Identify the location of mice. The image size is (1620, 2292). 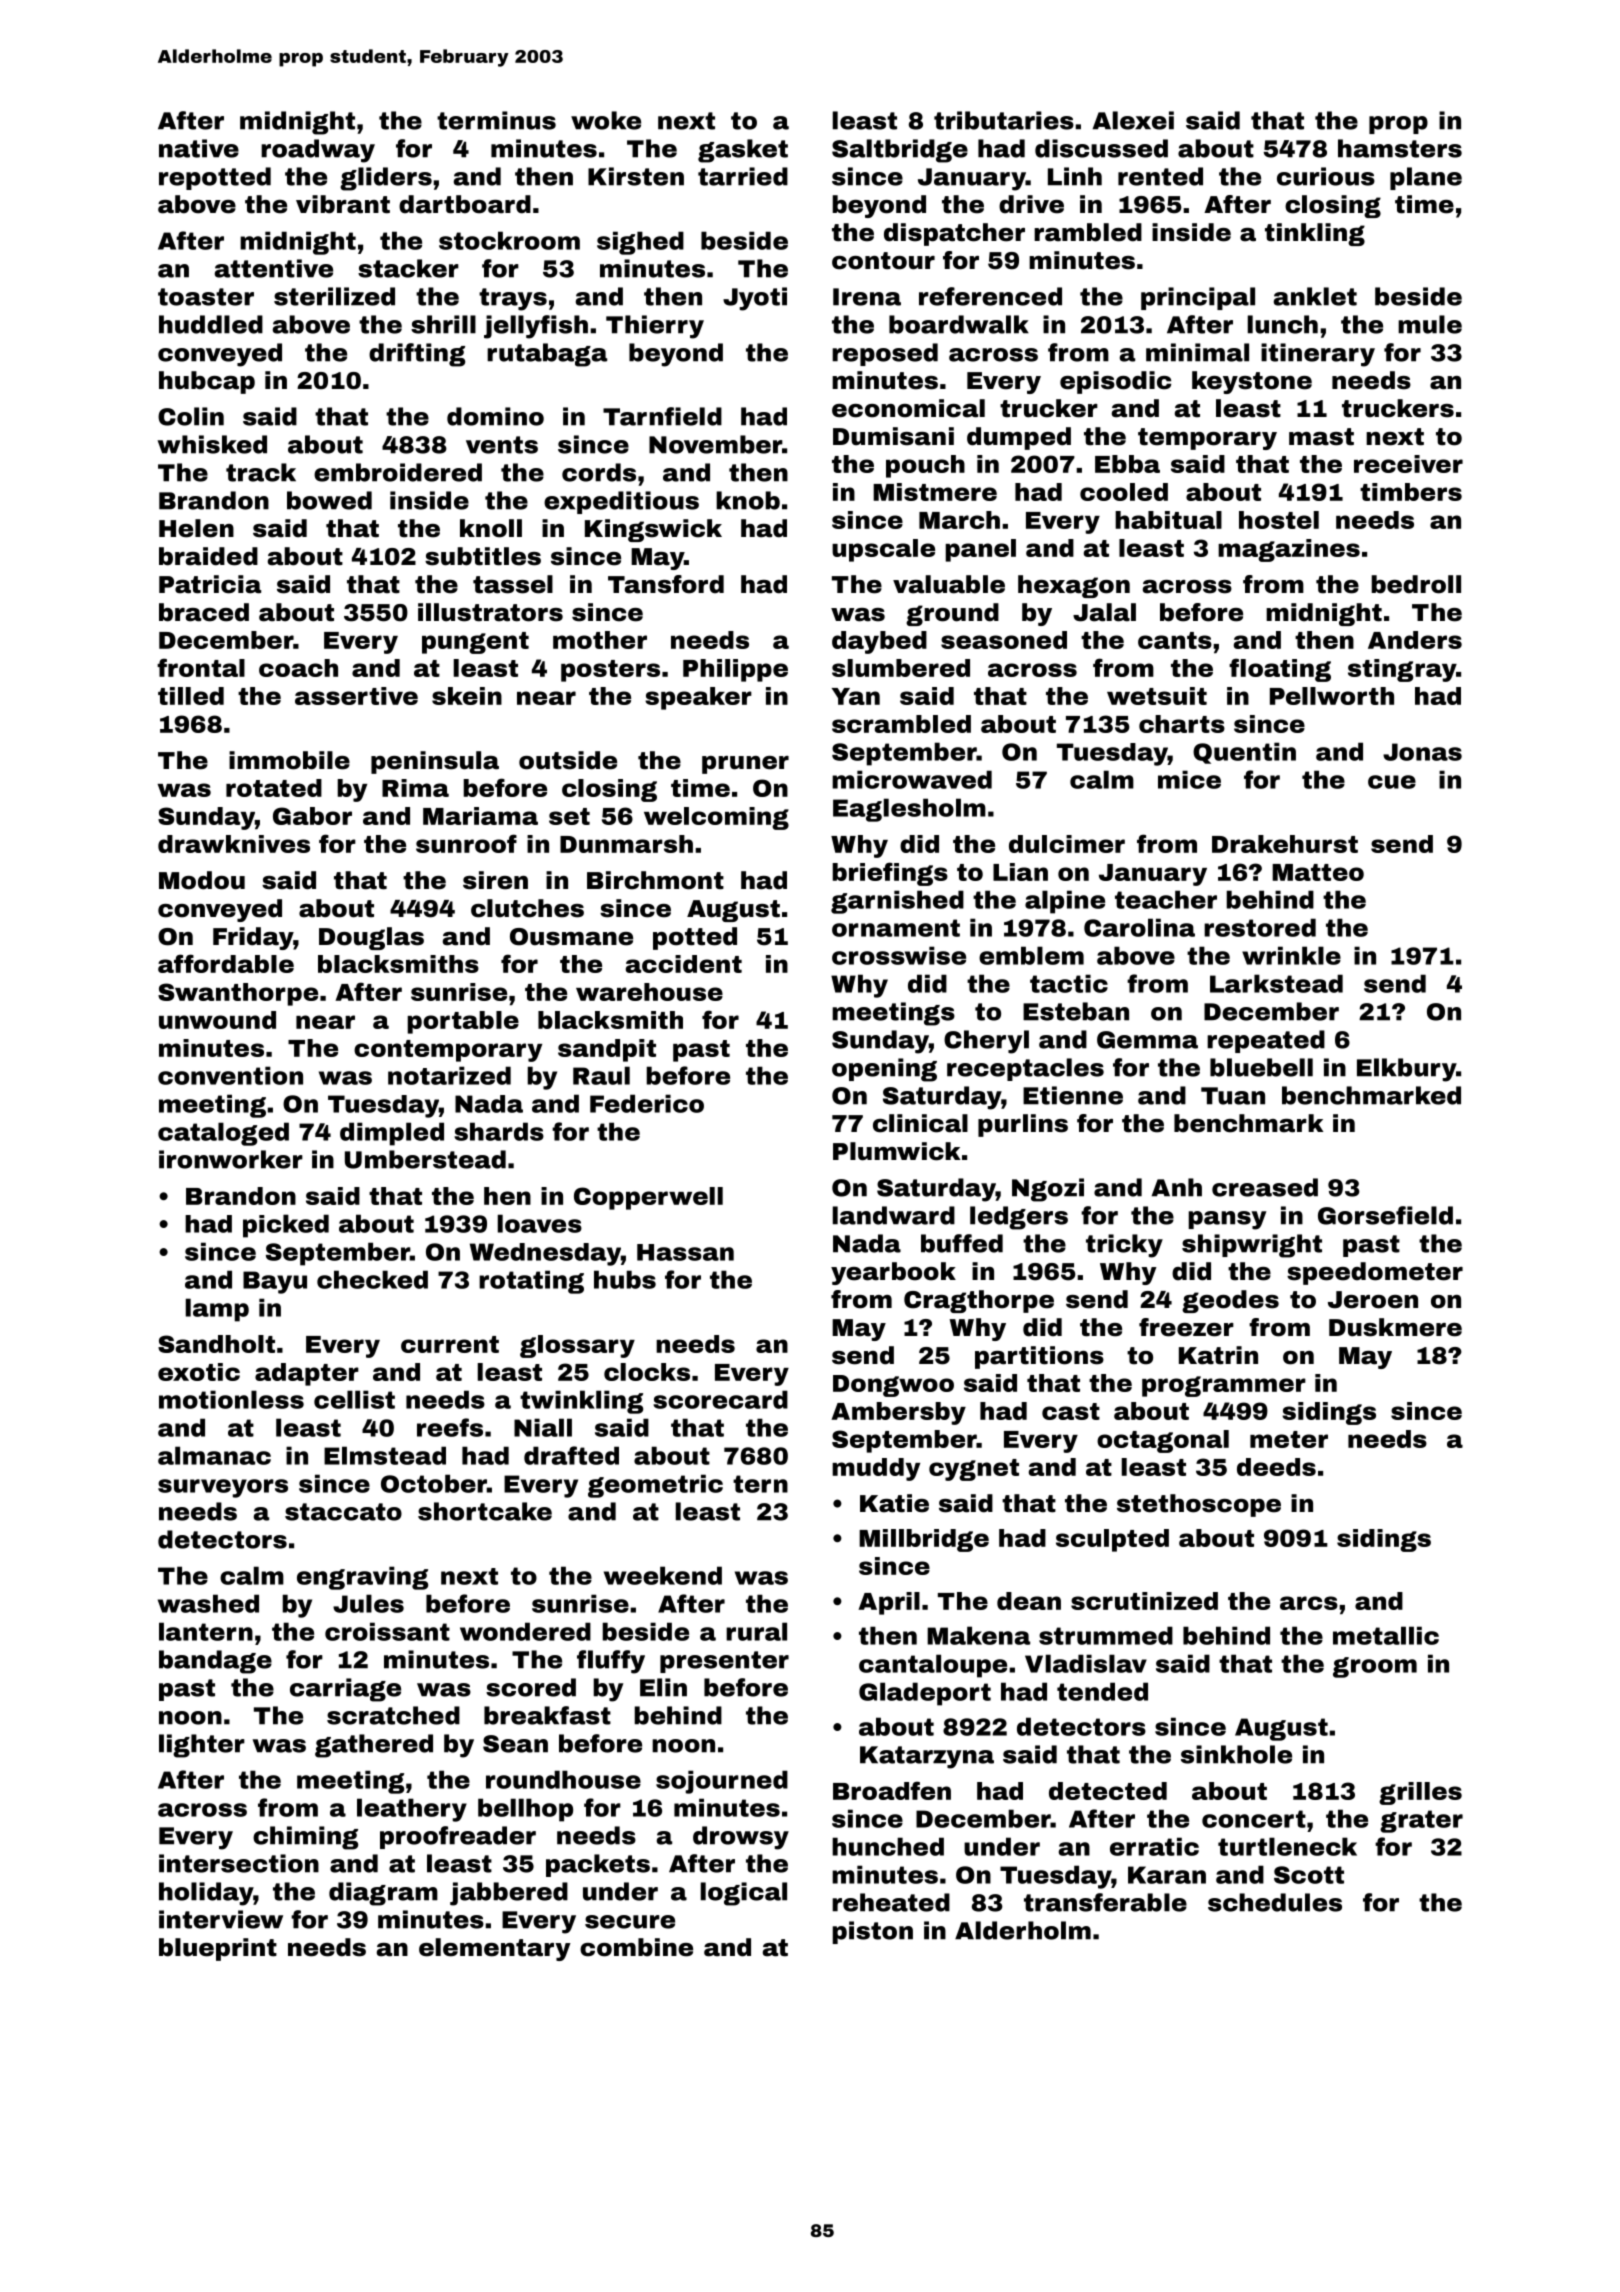
(1189, 779).
